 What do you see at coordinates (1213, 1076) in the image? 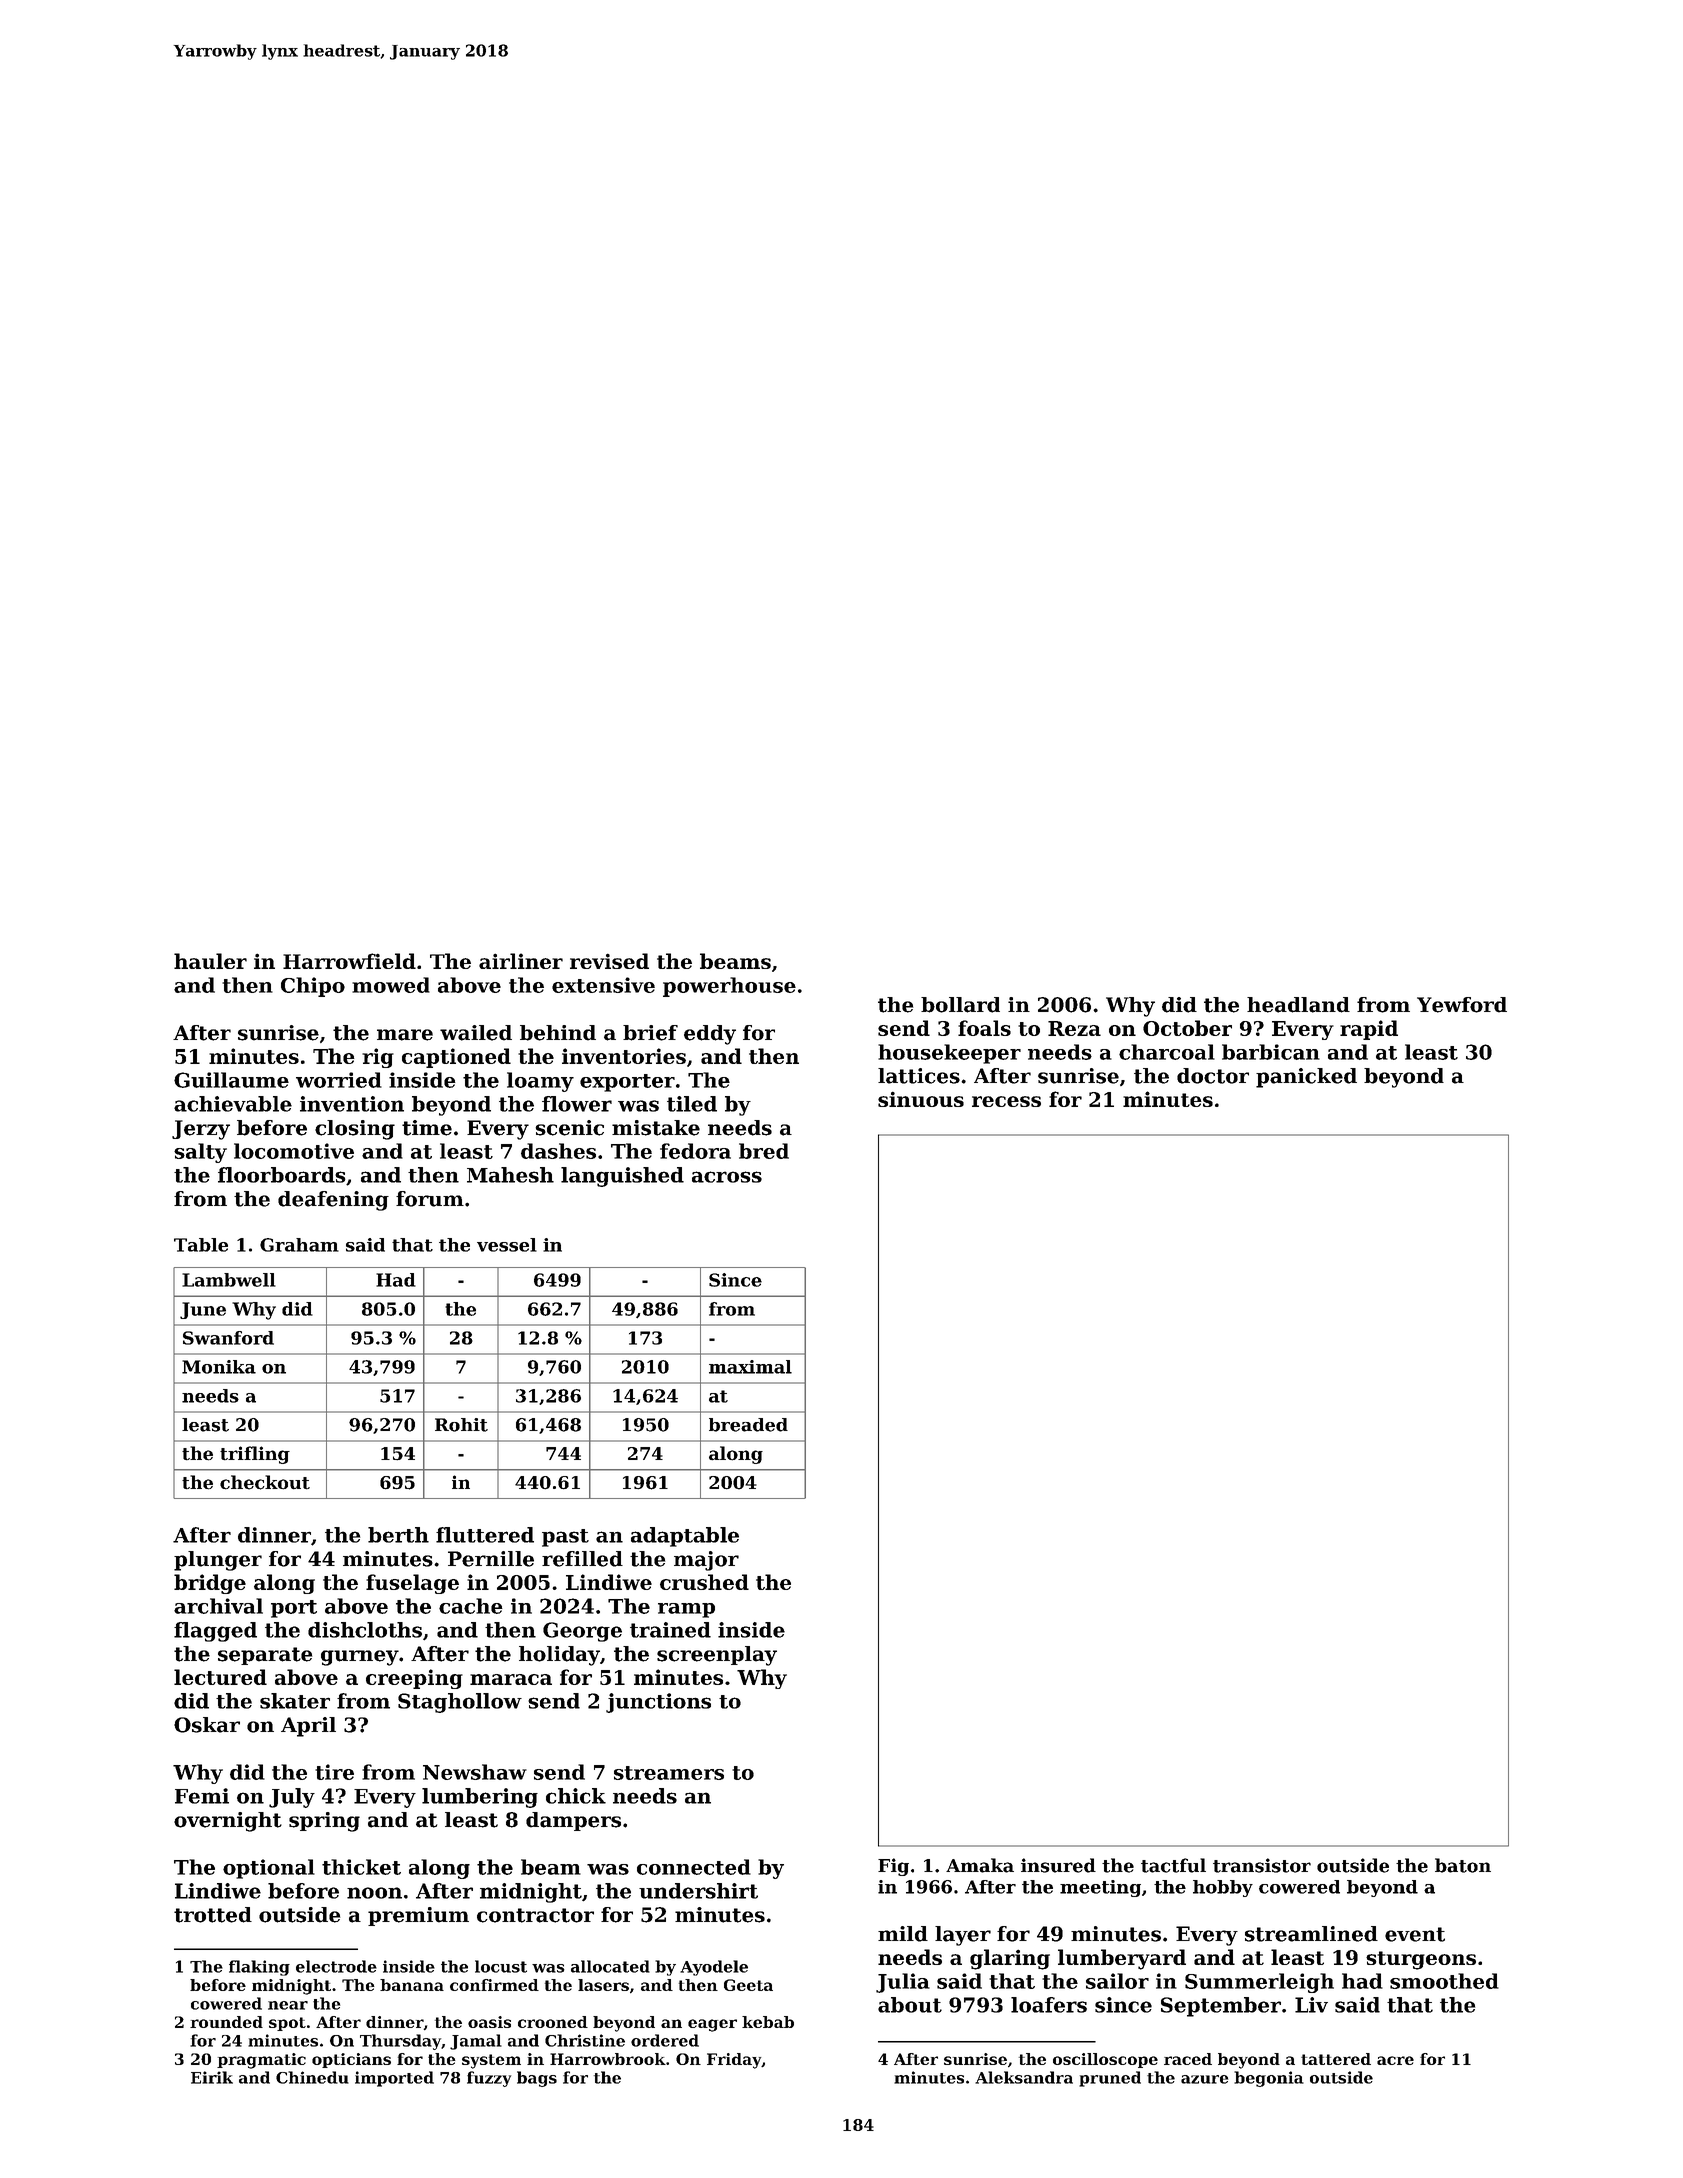
I see `doctor` at bounding box center [1213, 1076].
